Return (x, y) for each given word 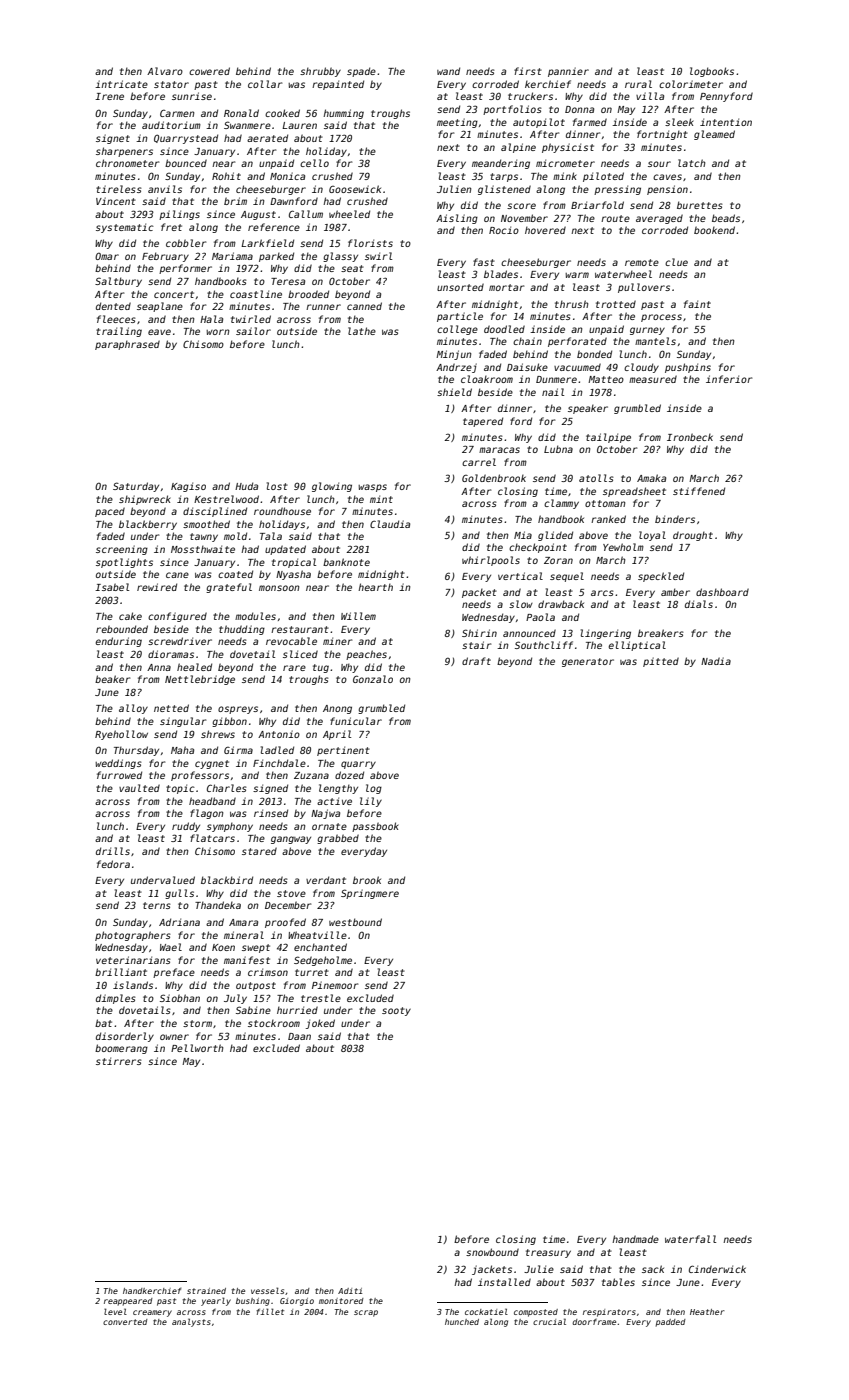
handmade (635, 1239)
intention (726, 122)
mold (235, 536)
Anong (337, 709)
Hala (211, 319)
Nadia (716, 661)
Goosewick (355, 189)
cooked (282, 113)
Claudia (390, 524)
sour (659, 164)
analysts (191, 1323)
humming (343, 114)
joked (320, 1024)
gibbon (229, 722)
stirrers (119, 1061)
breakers (661, 633)
